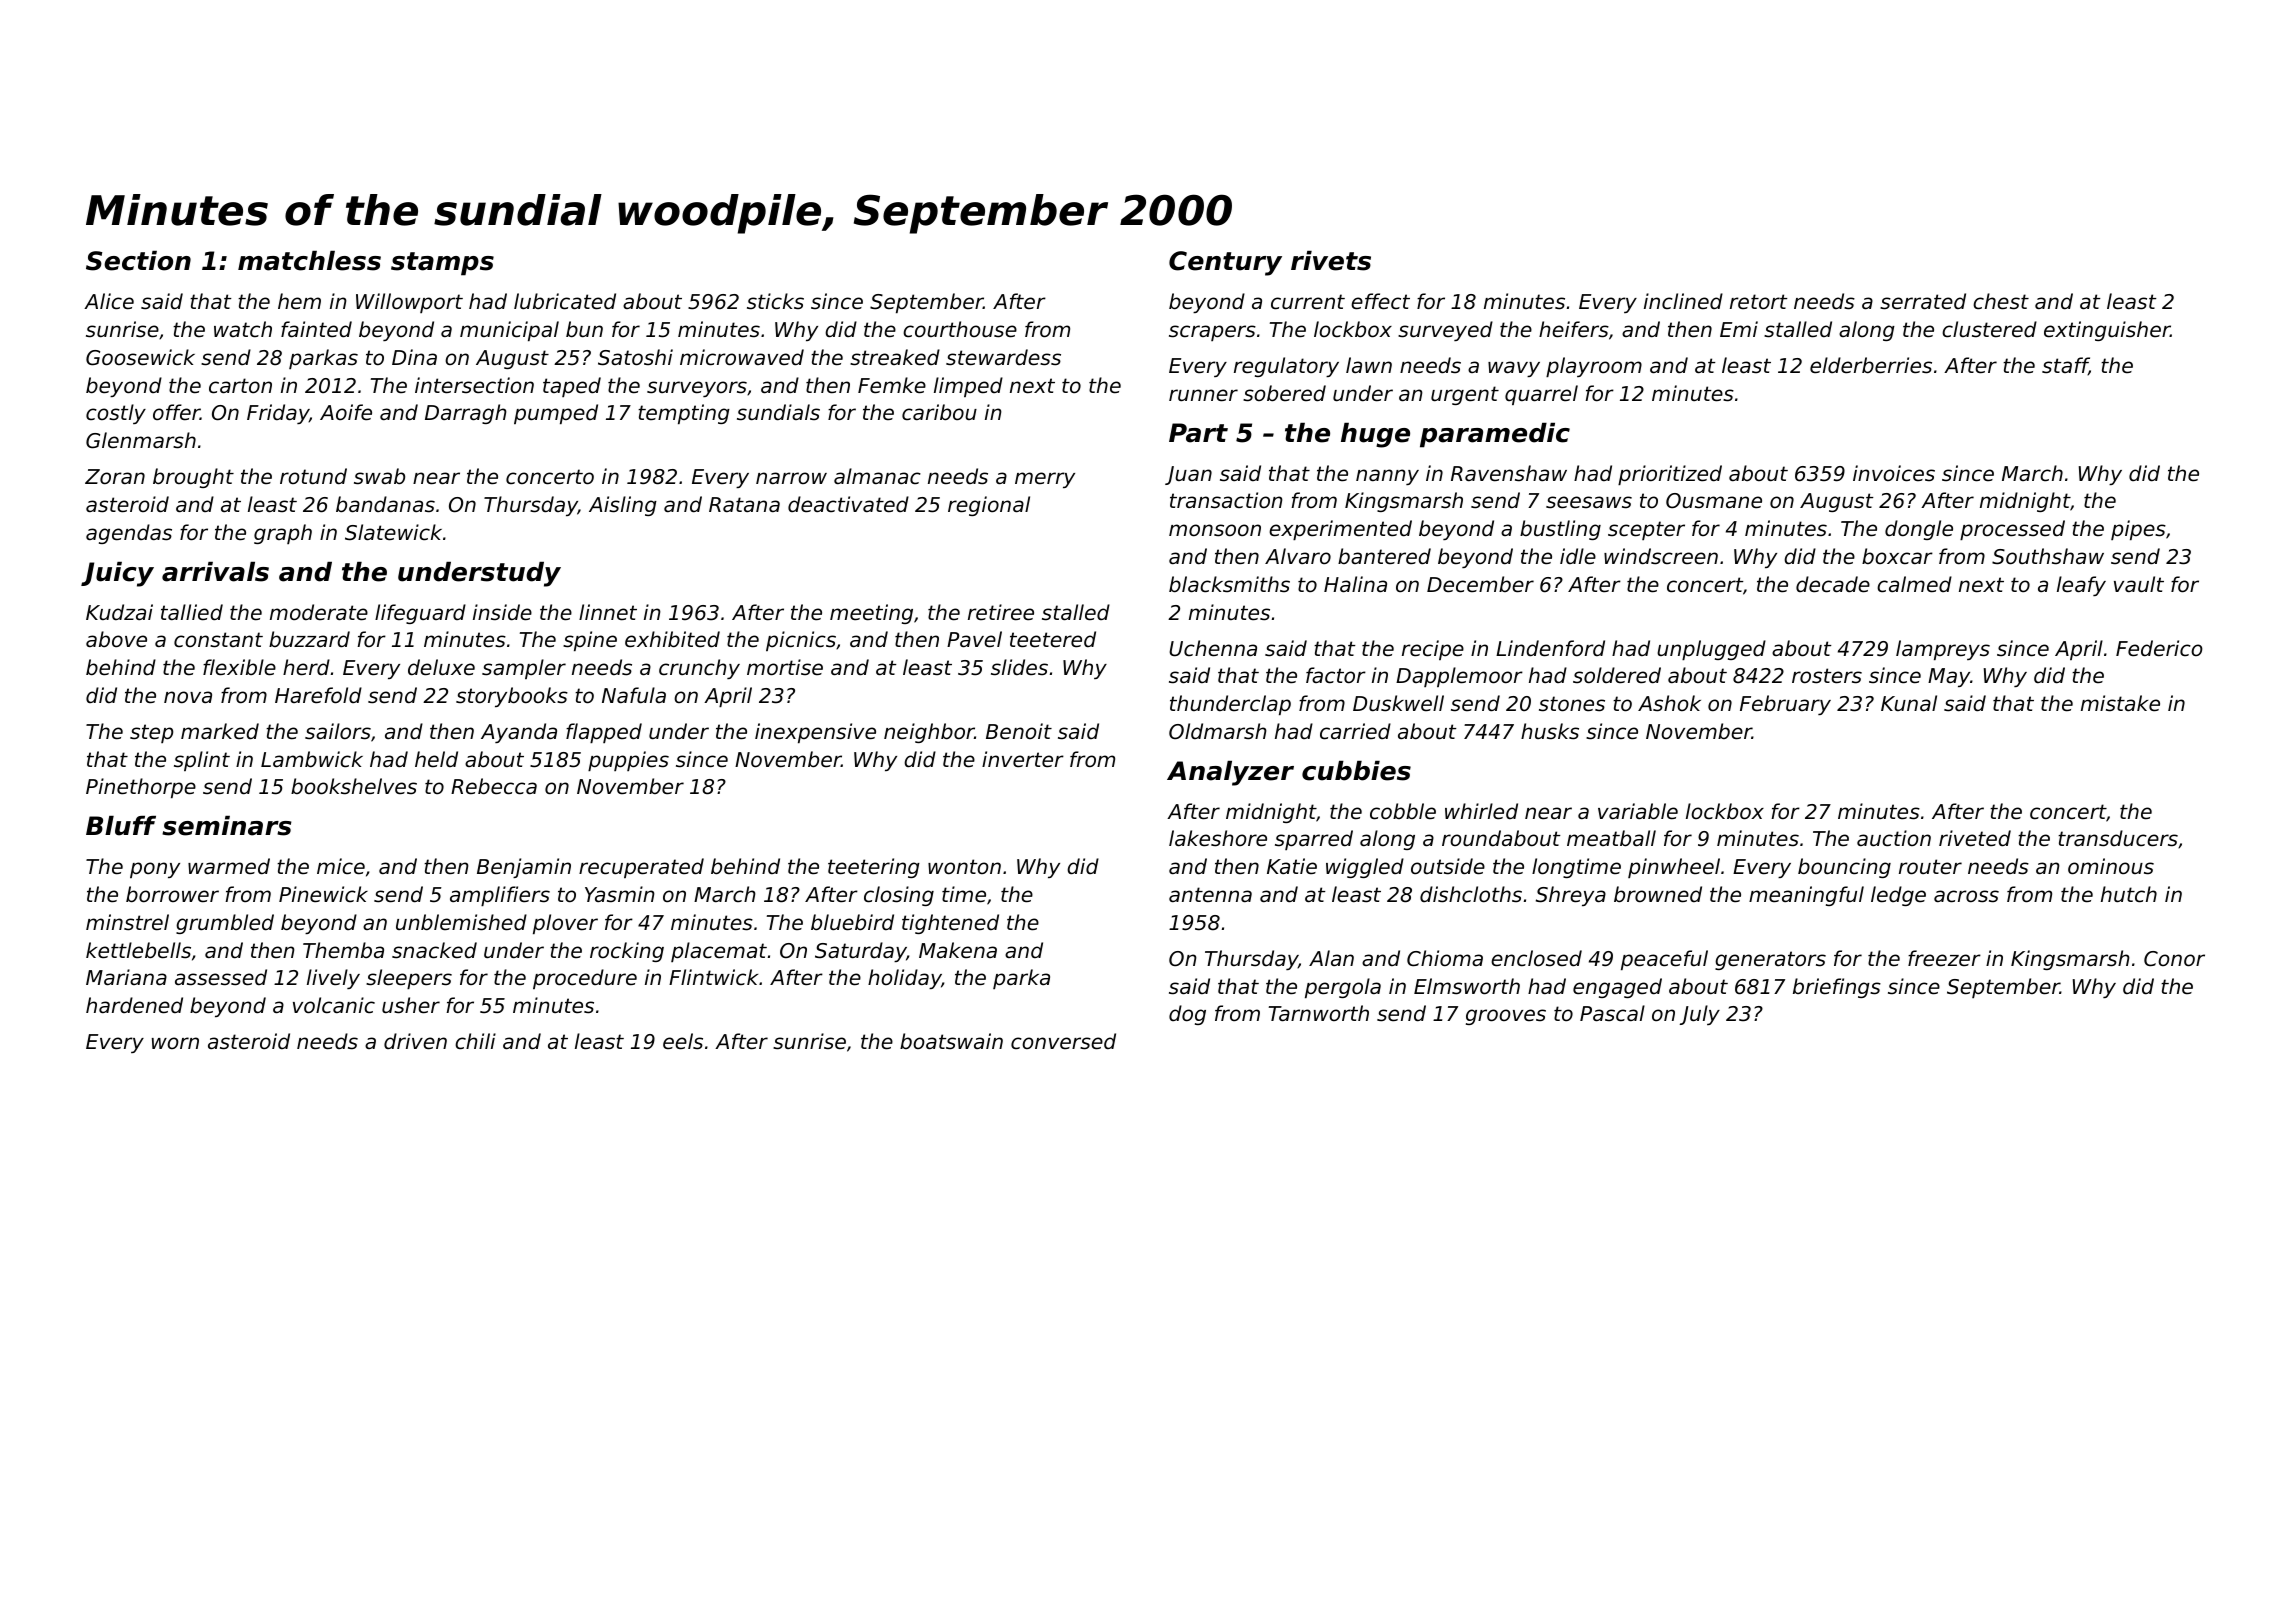  I want to click on Rebecca, so click(494, 786).
